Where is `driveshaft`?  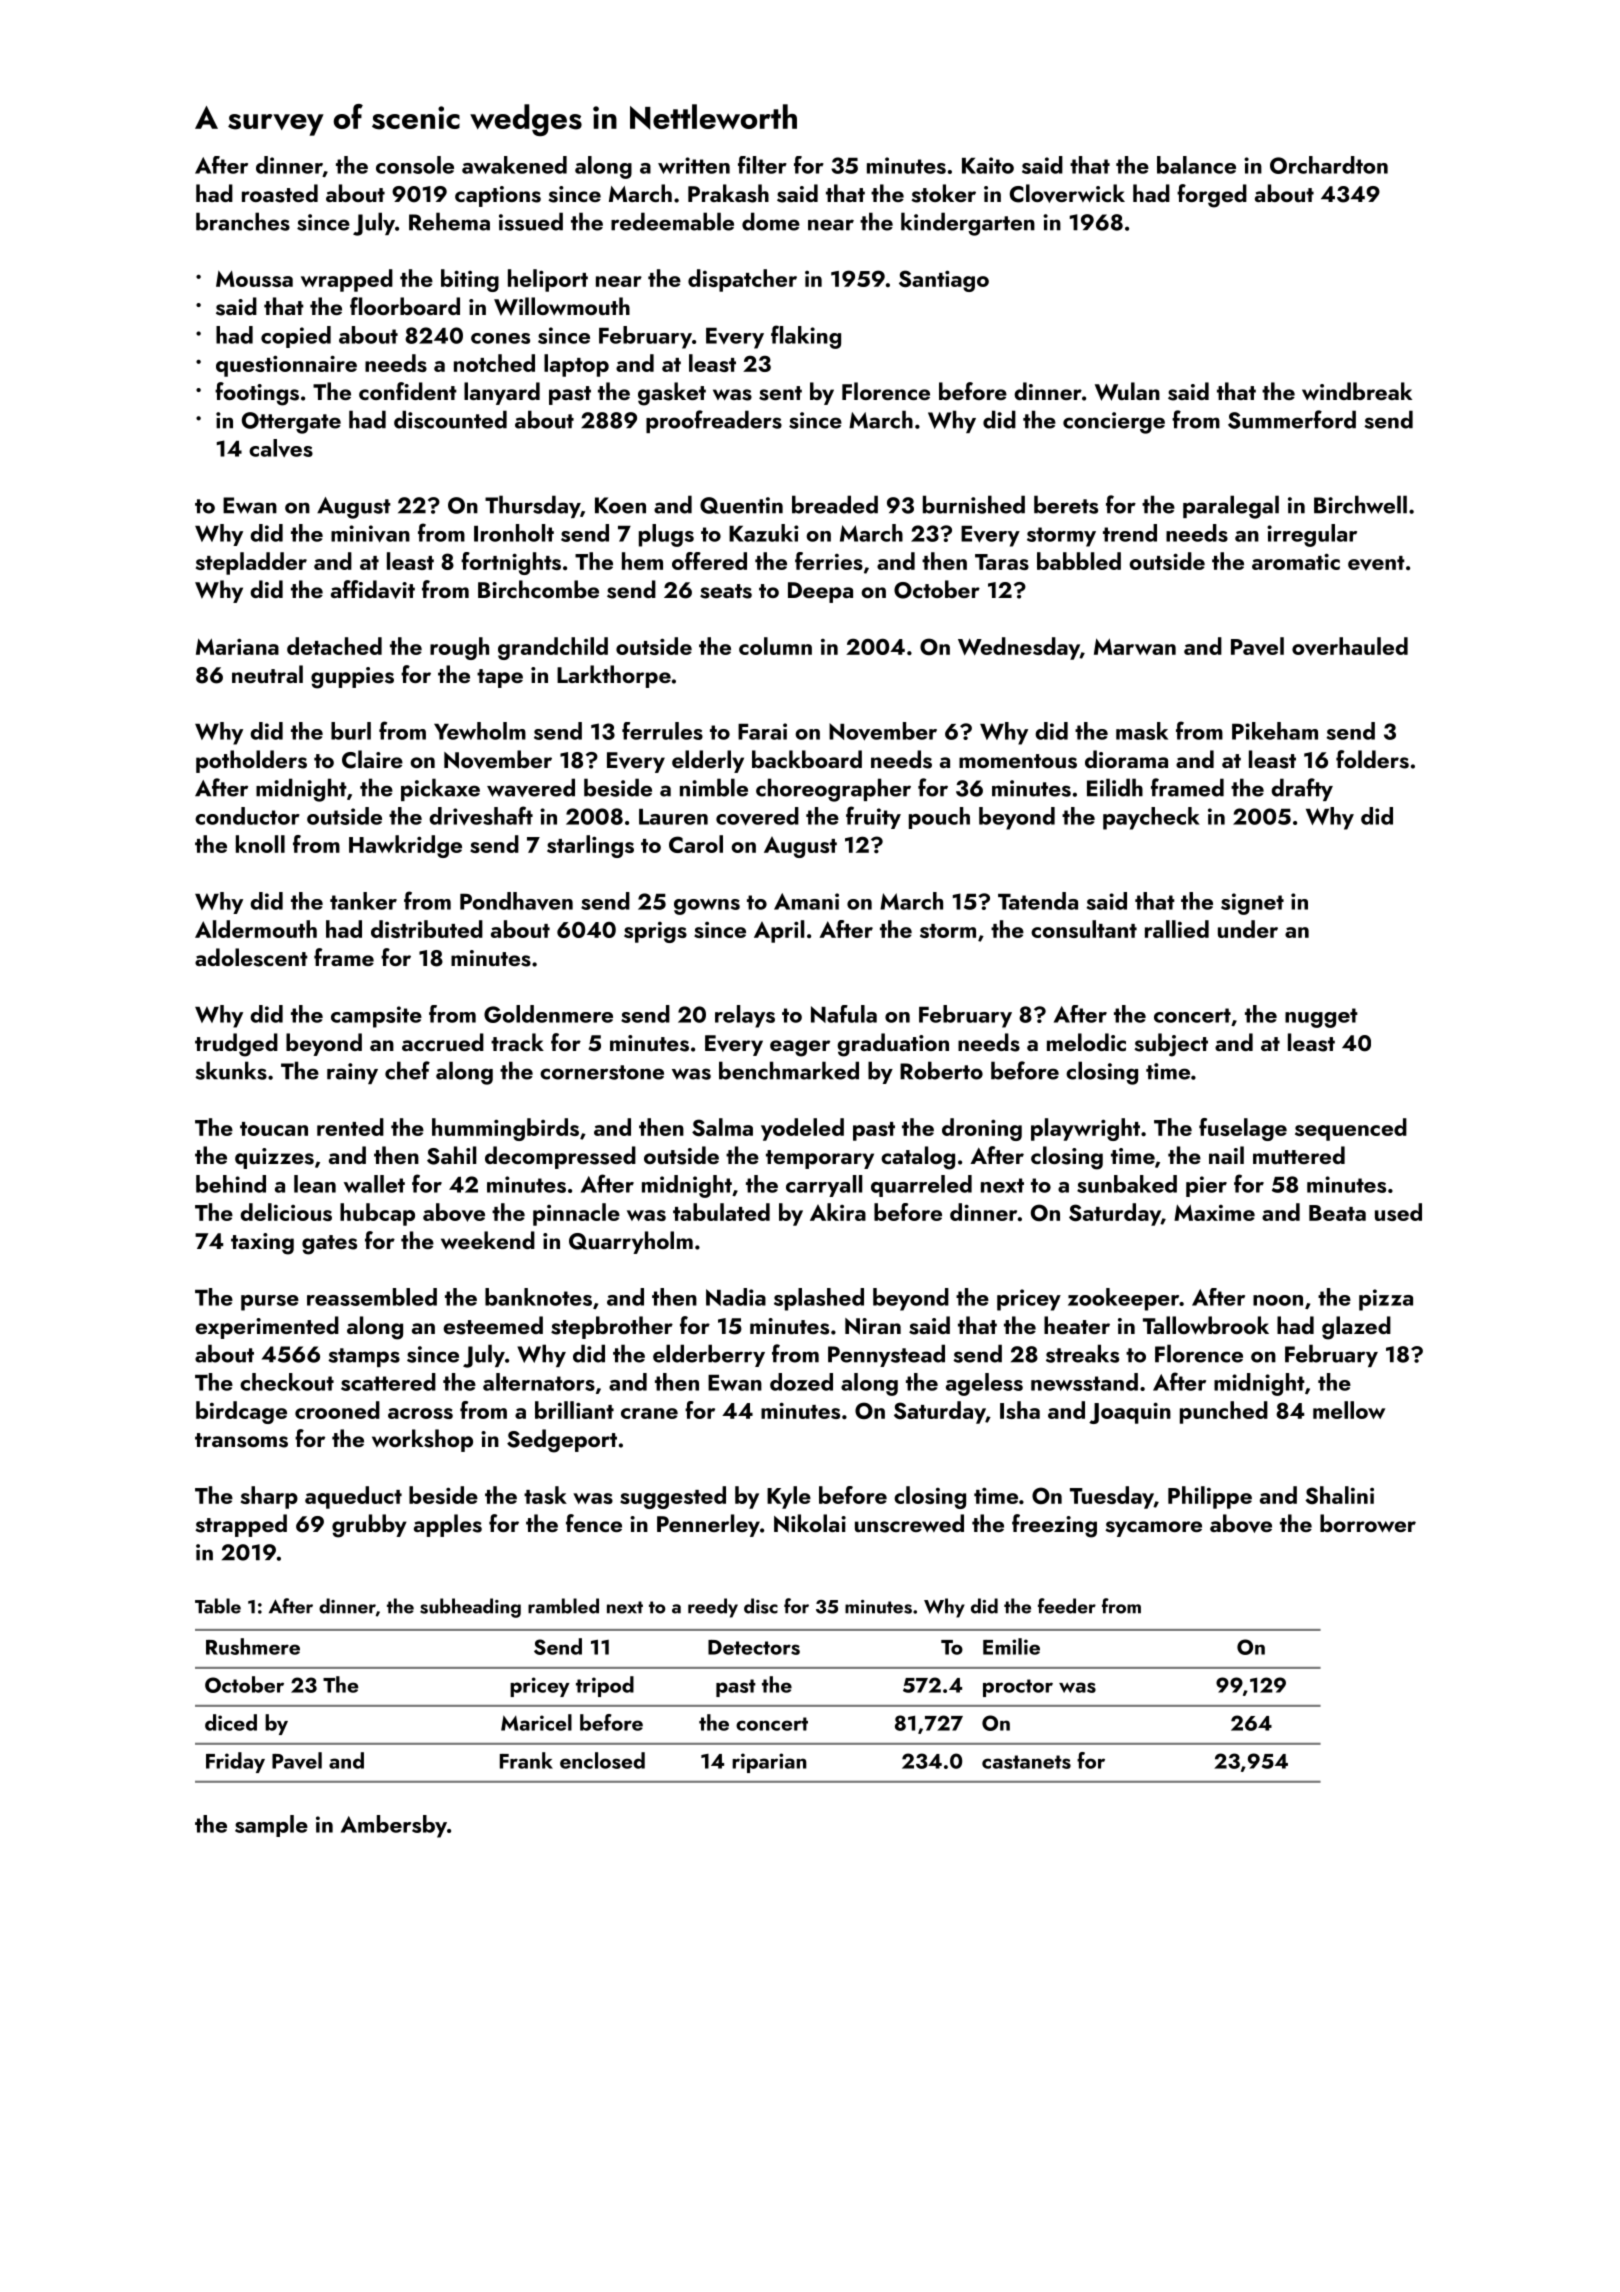
driveshaft is located at coordinates (481, 815).
